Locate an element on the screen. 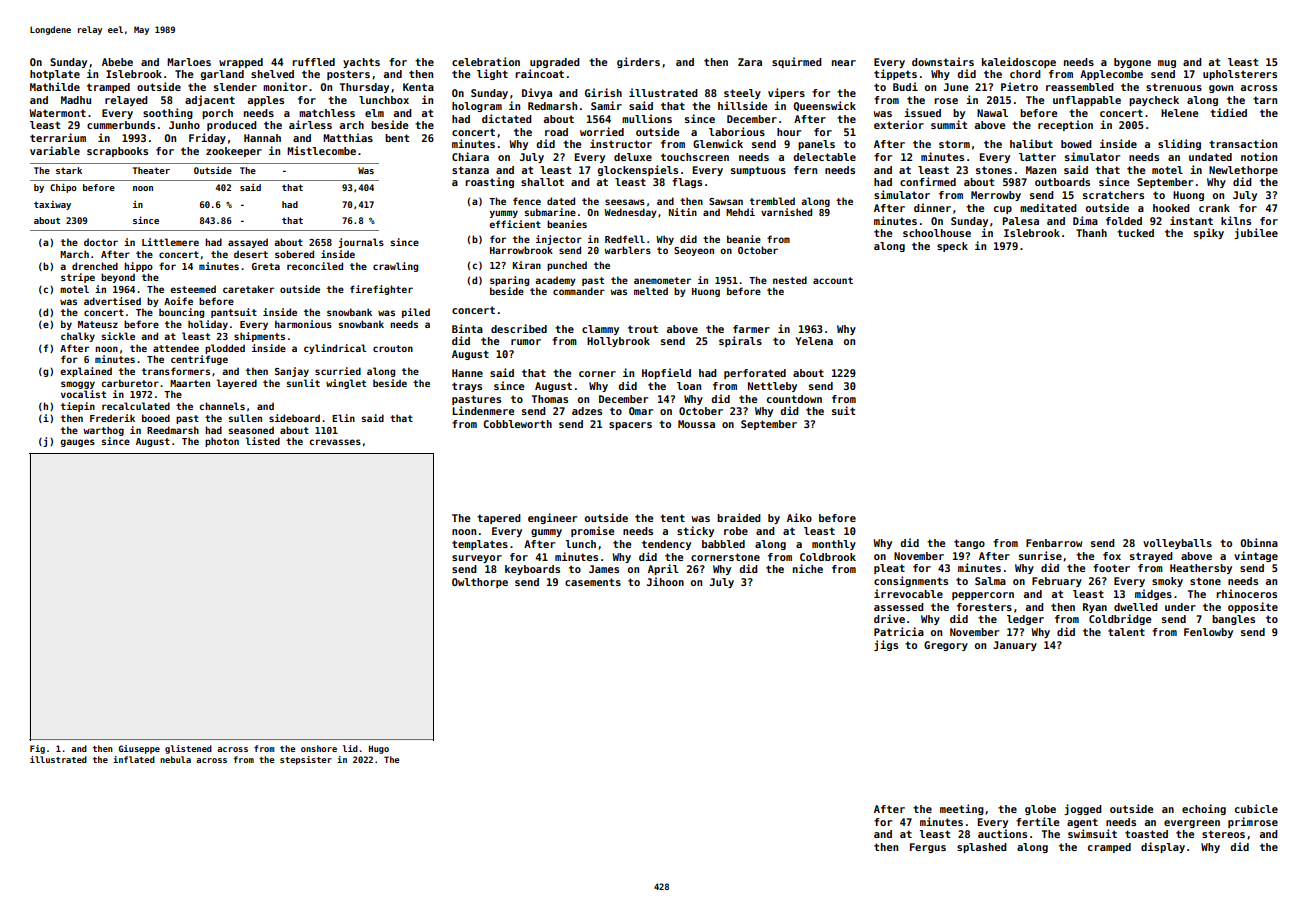 Image resolution: width=1308 pixels, height=924 pixels. nebula is located at coordinates (175, 759).
